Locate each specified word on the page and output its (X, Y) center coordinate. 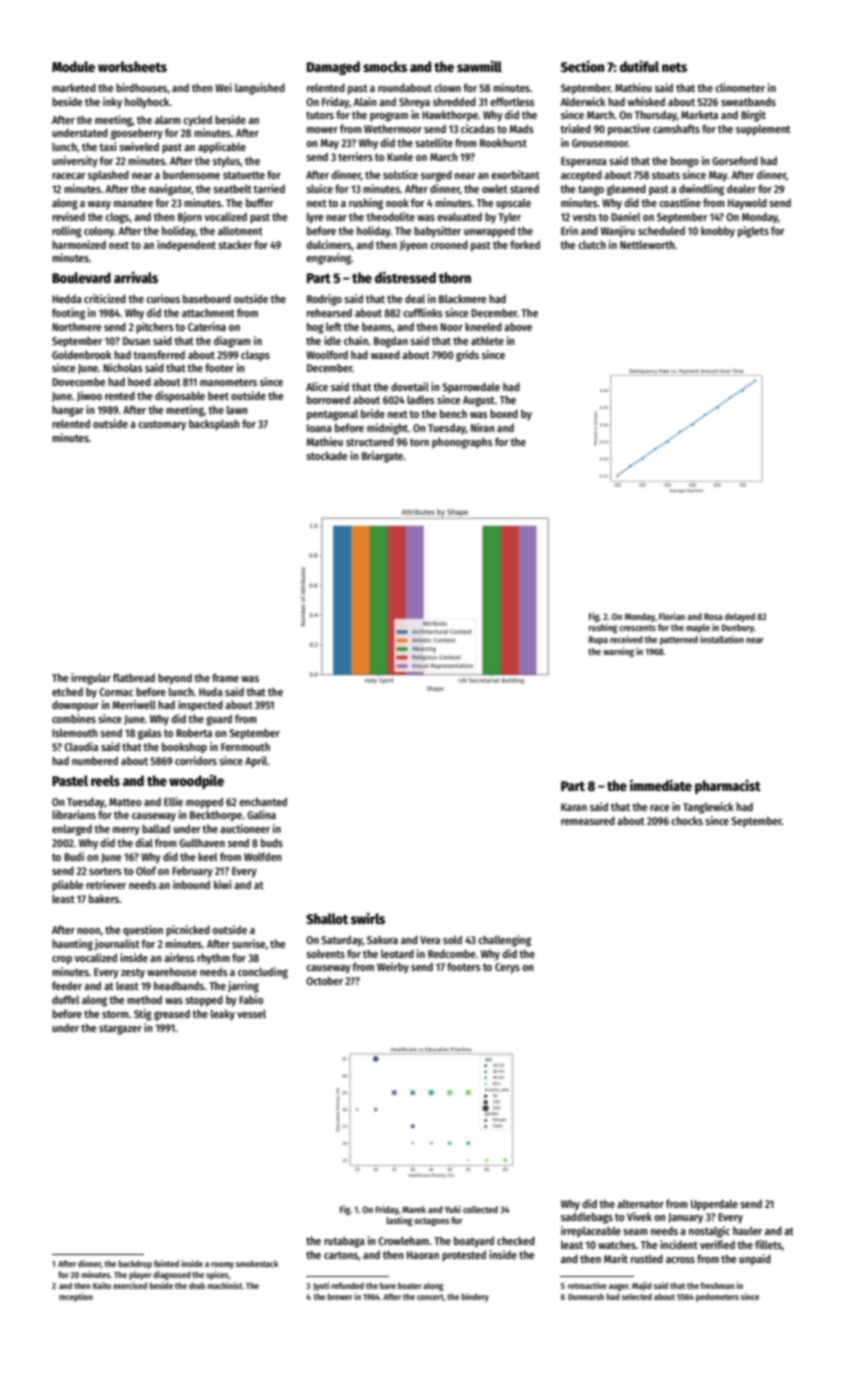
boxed (504, 413)
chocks (687, 820)
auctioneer (245, 828)
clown (447, 87)
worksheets (132, 66)
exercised (130, 1285)
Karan (574, 807)
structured (370, 441)
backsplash (214, 425)
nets (674, 67)
